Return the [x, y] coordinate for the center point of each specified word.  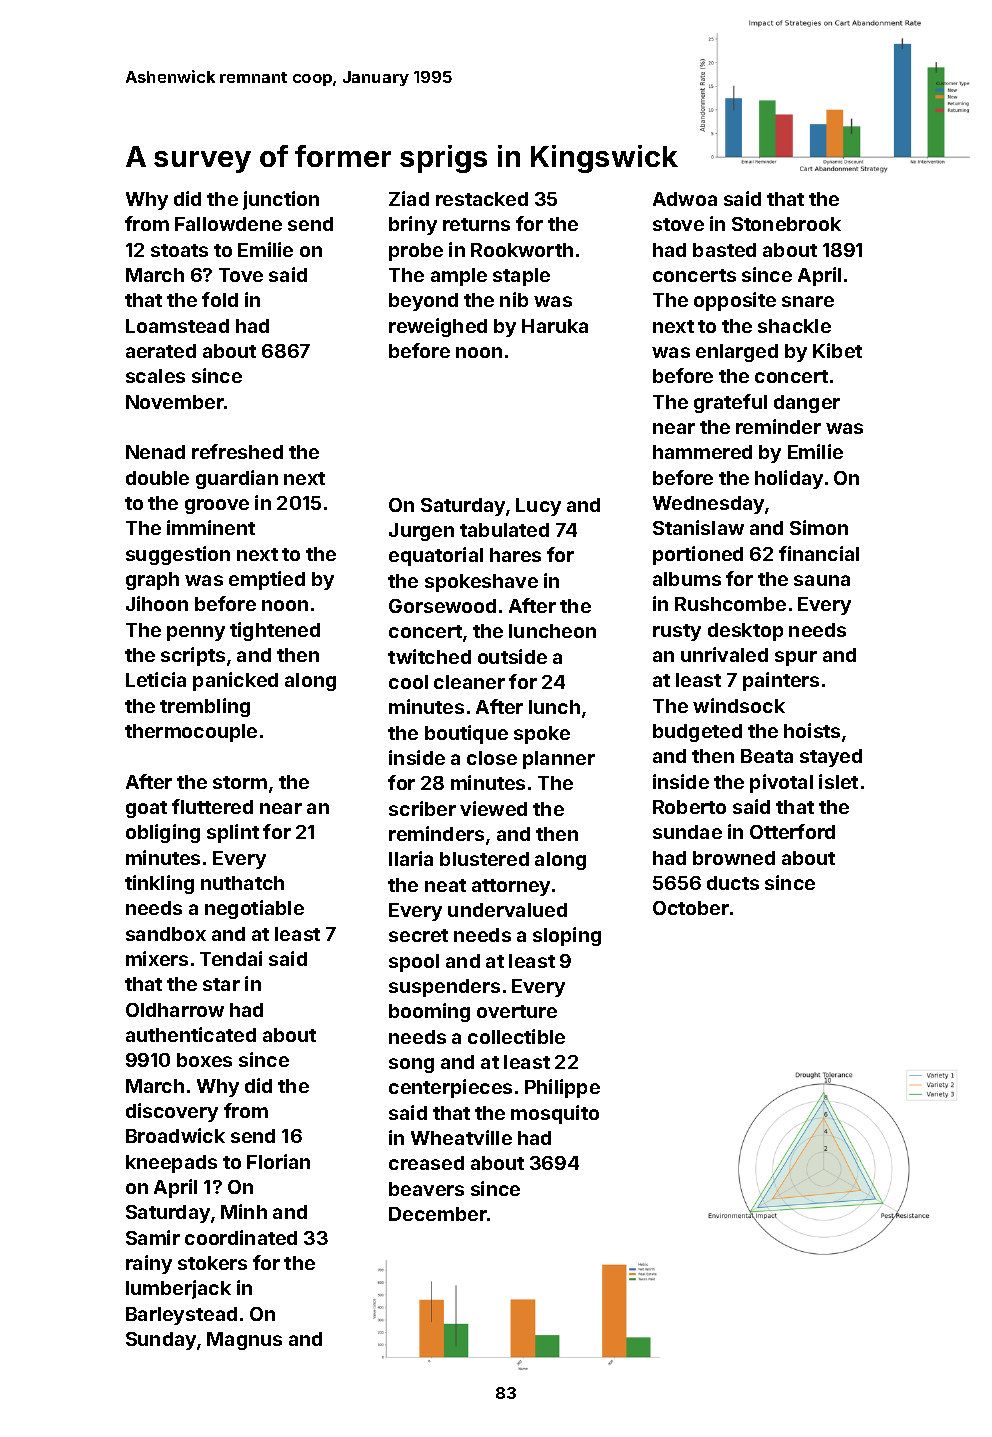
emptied [267, 580]
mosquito [555, 1114]
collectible [516, 1036]
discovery [172, 1112]
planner [559, 760]
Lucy [538, 507]
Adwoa [685, 199]
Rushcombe [730, 604]
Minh [244, 1211]
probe [416, 252]
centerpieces [450, 1088]
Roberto [689, 807]
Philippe [562, 1088]
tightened [275, 631]
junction [281, 200]
